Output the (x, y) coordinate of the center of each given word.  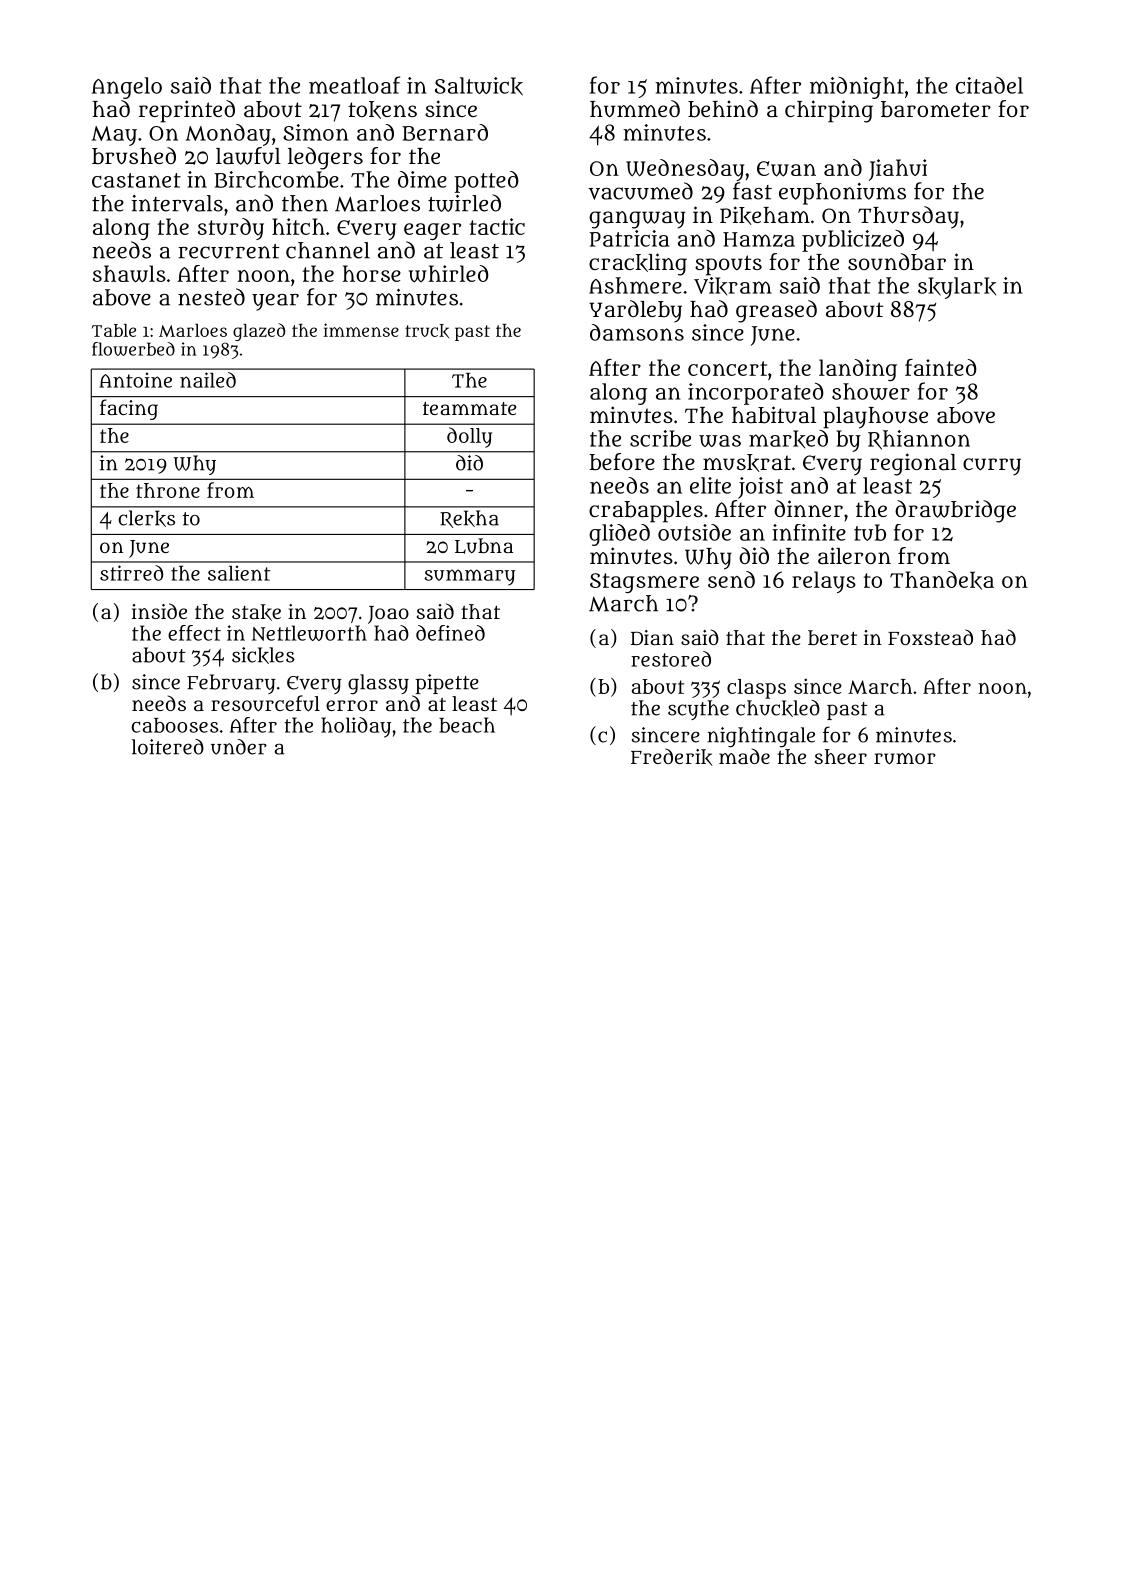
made (744, 756)
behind (723, 109)
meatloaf (354, 85)
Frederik (671, 757)
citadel (989, 85)
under (239, 747)
